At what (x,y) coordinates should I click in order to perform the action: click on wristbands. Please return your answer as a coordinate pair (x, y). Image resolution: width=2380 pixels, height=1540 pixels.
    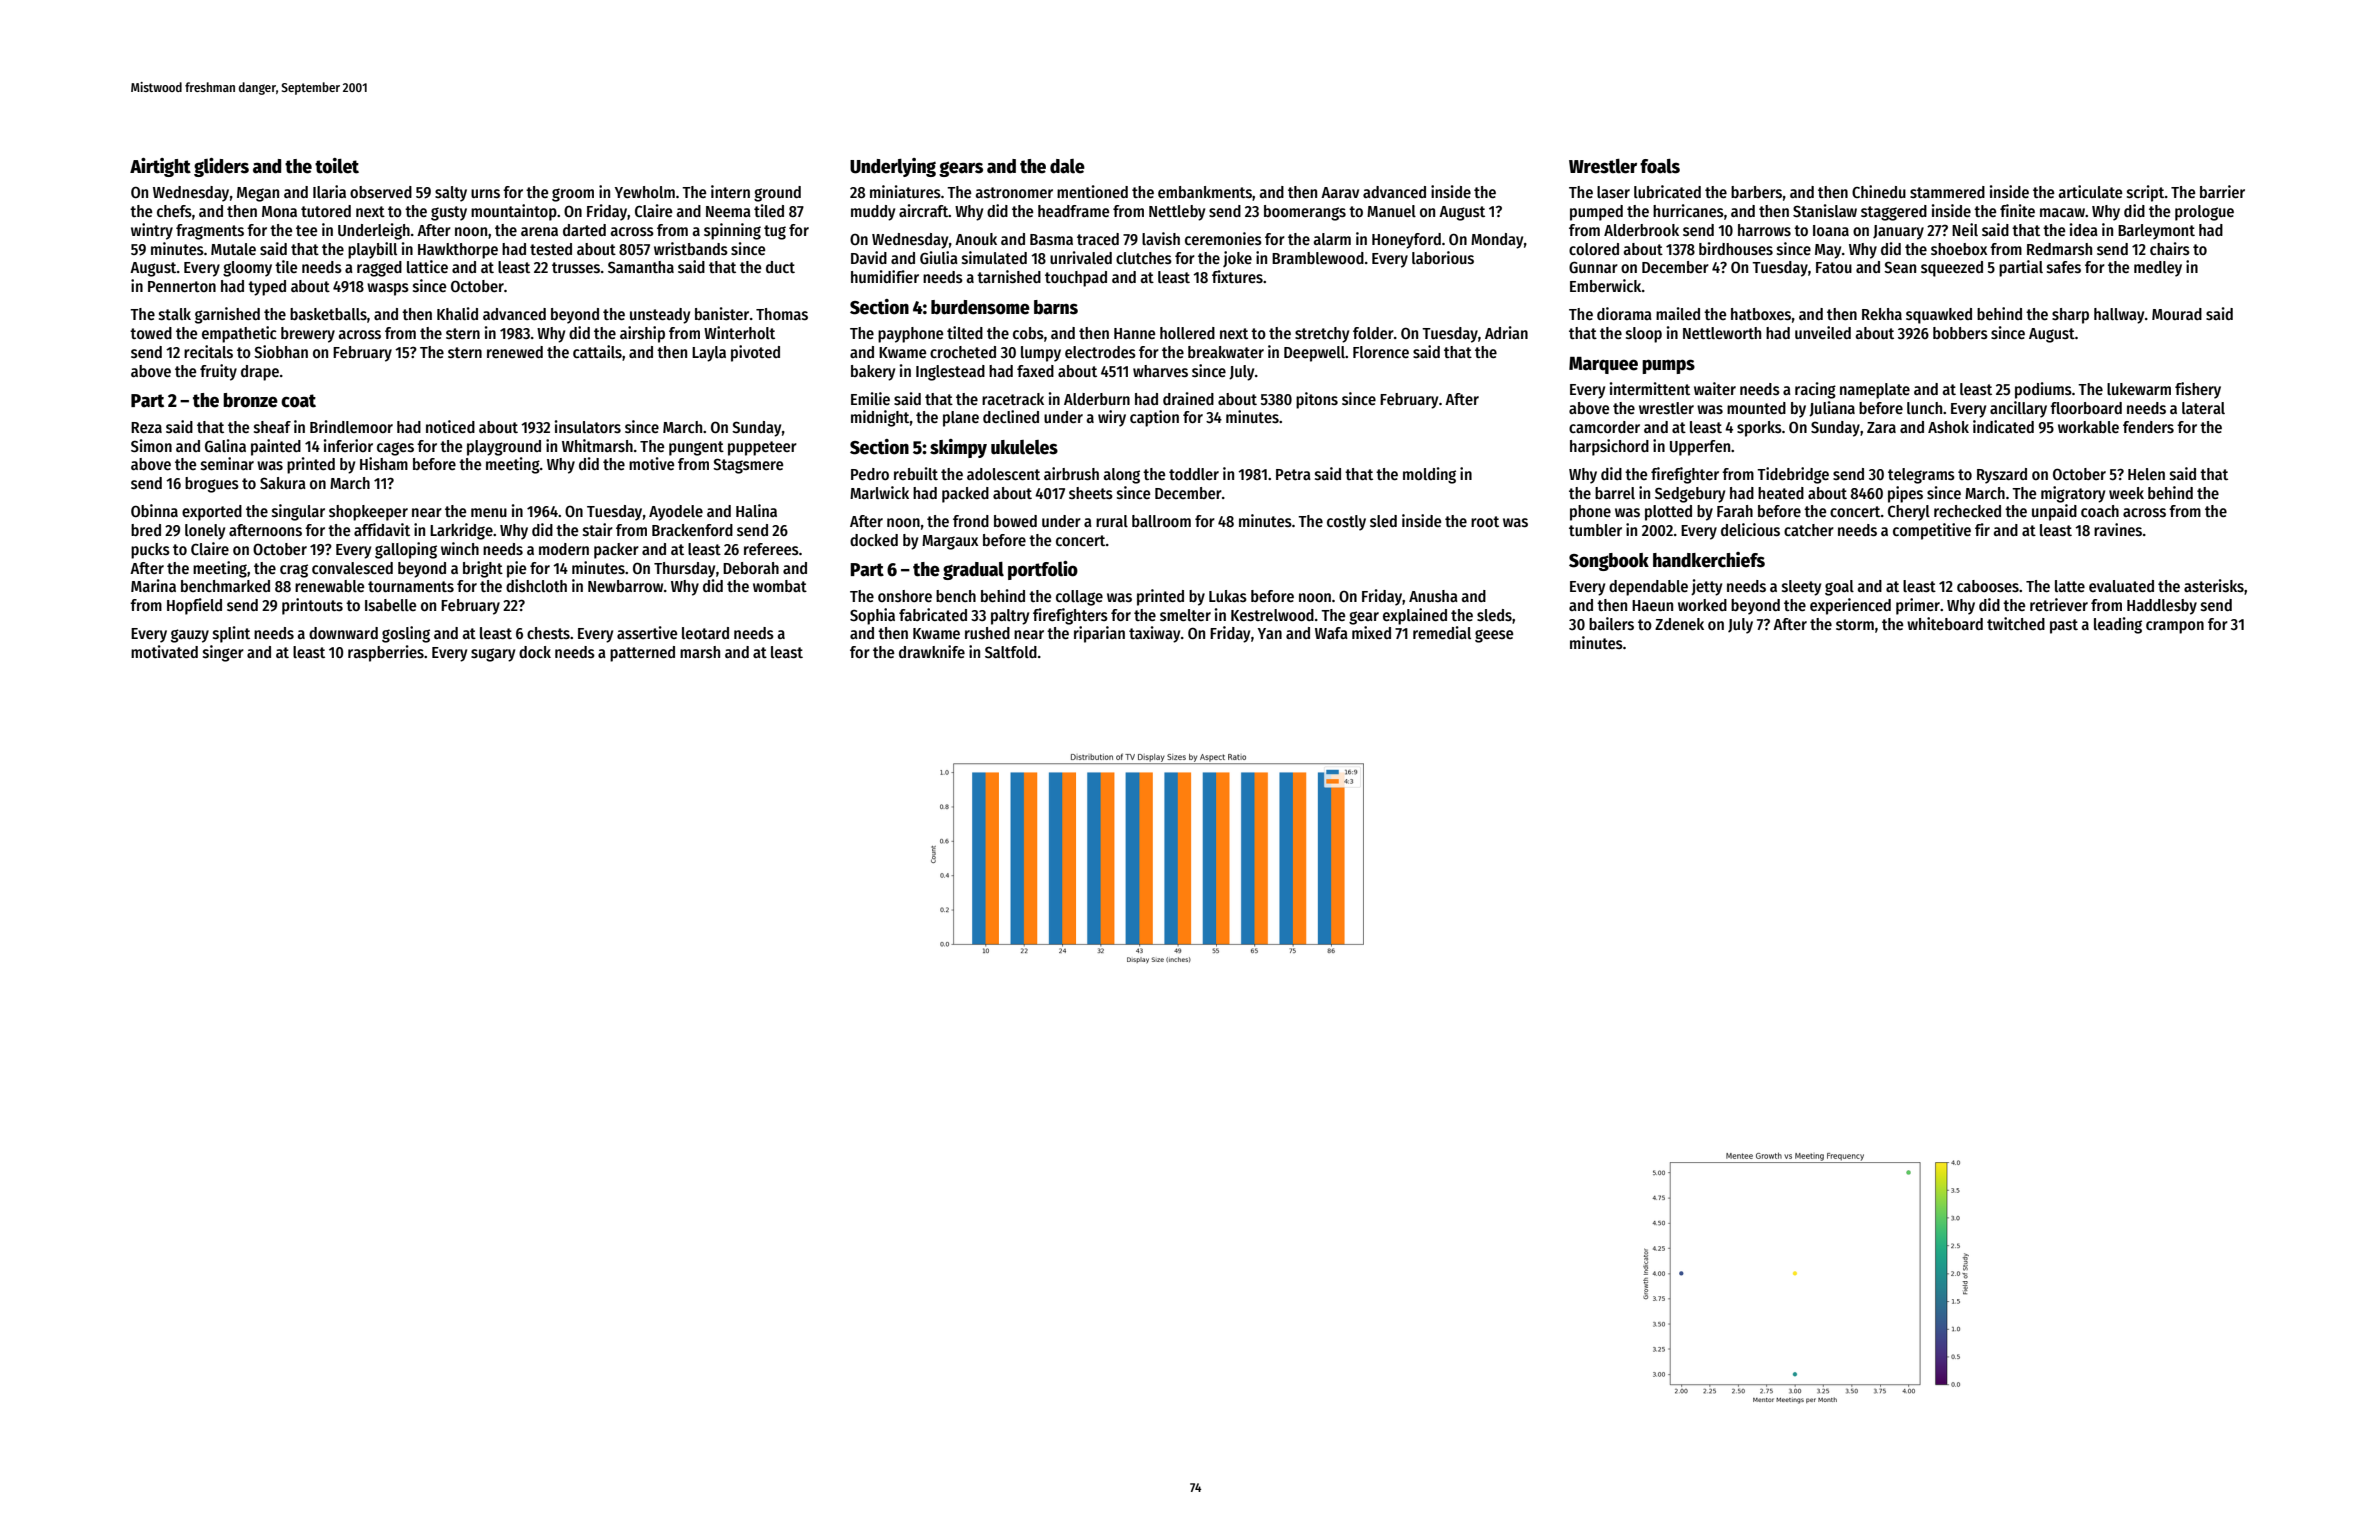
    Looking at the image, I should click on (691, 249).
